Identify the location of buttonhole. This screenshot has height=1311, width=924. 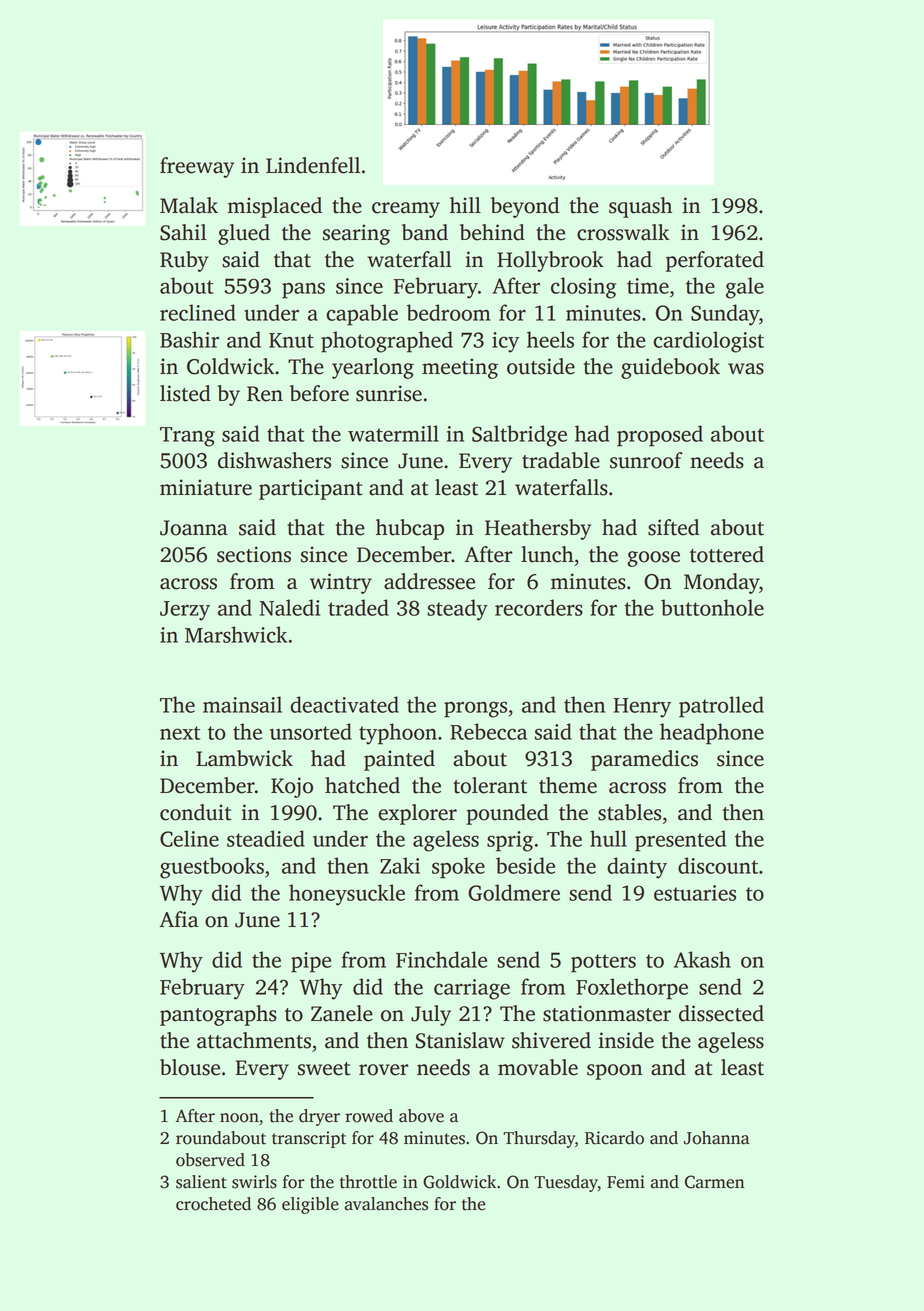
(712, 607).
